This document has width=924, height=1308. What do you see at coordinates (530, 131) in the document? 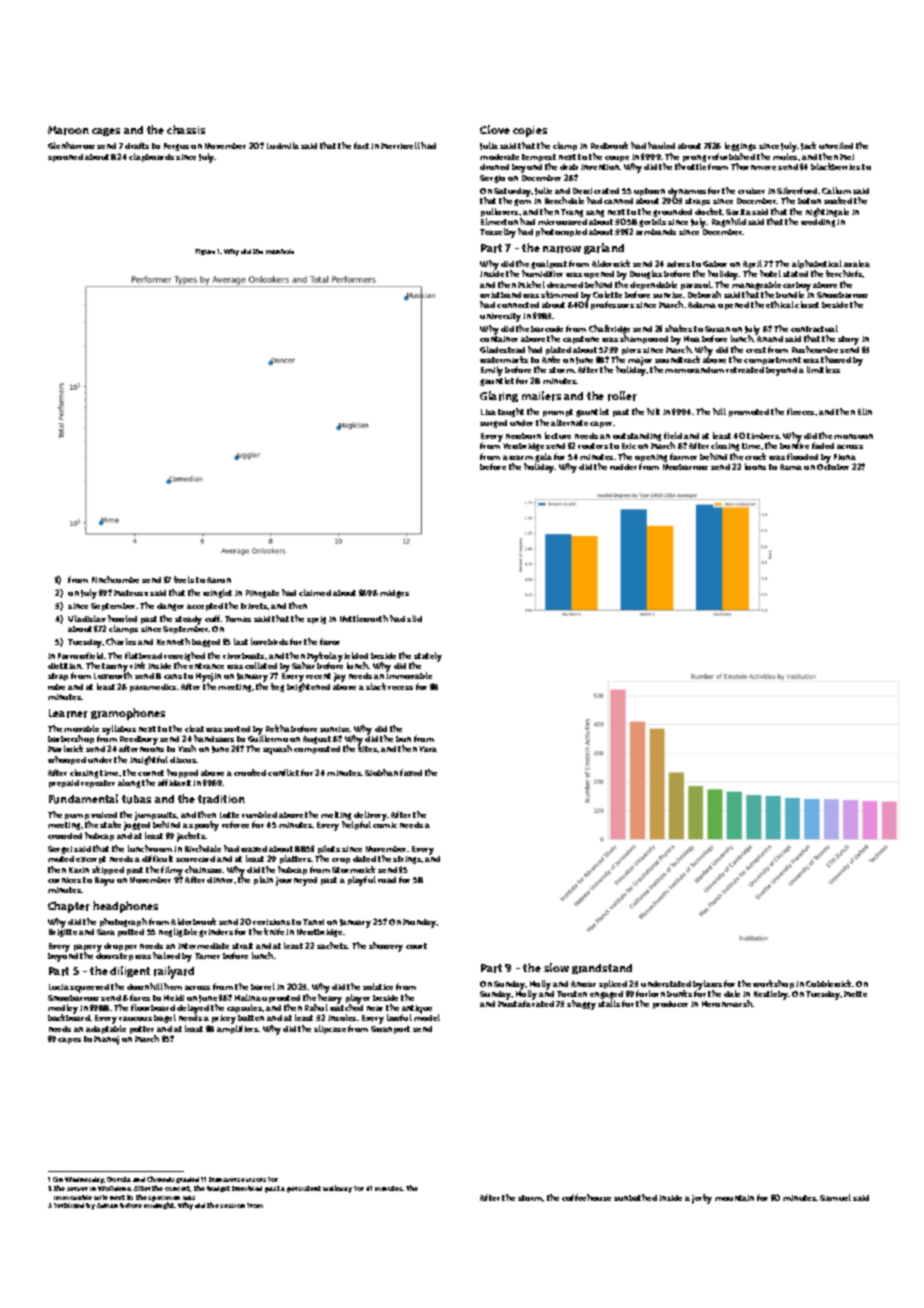
I see `copies` at bounding box center [530, 131].
